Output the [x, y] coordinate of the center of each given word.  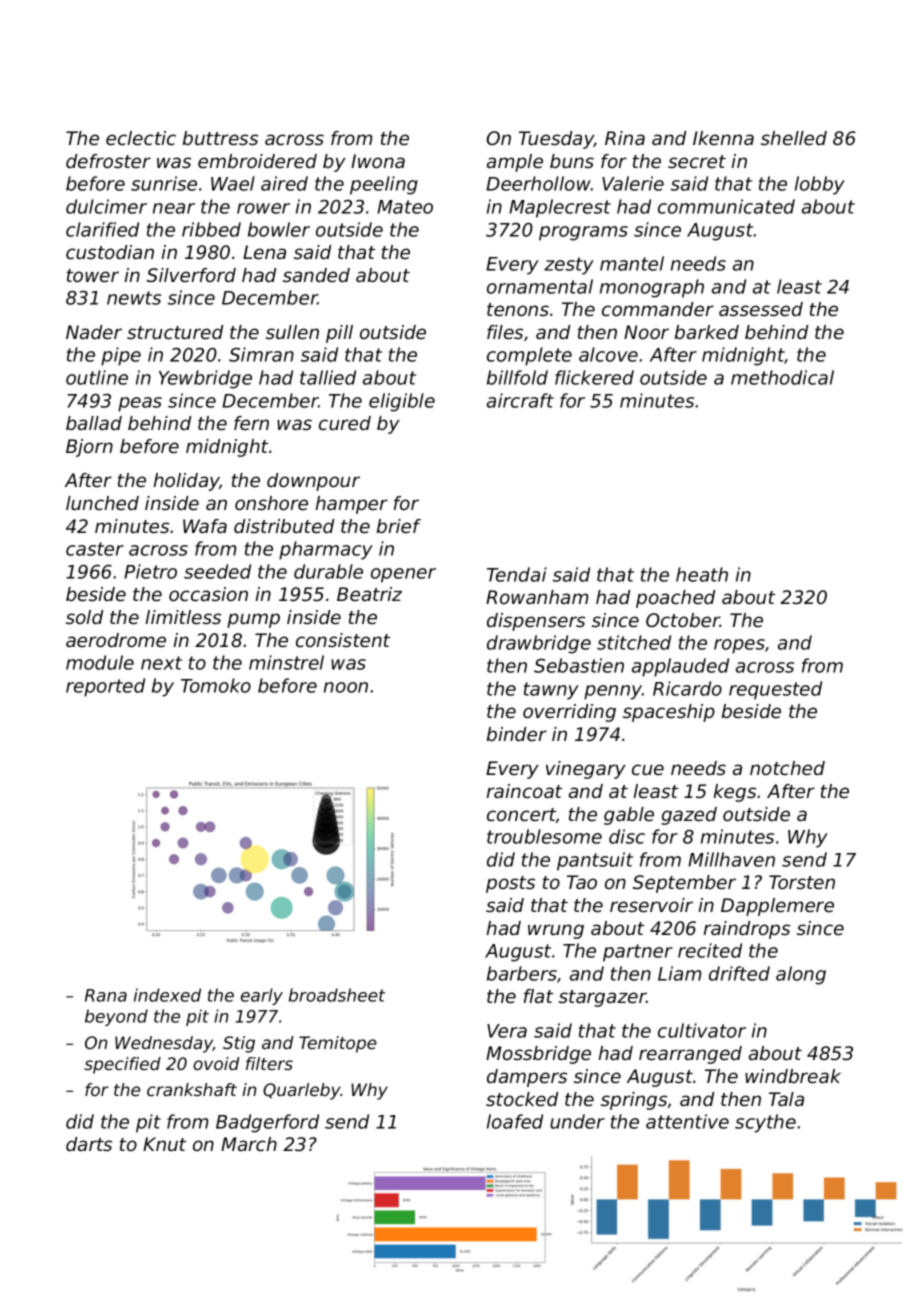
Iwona [378, 161]
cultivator [702, 1030]
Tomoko [216, 685]
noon [346, 687]
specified [122, 1065]
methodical [782, 377]
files [505, 332]
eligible [402, 402]
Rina [625, 138]
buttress [220, 138]
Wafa [205, 526]
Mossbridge [538, 1055]
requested [775, 690]
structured [175, 332]
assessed [761, 309]
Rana [106, 995]
